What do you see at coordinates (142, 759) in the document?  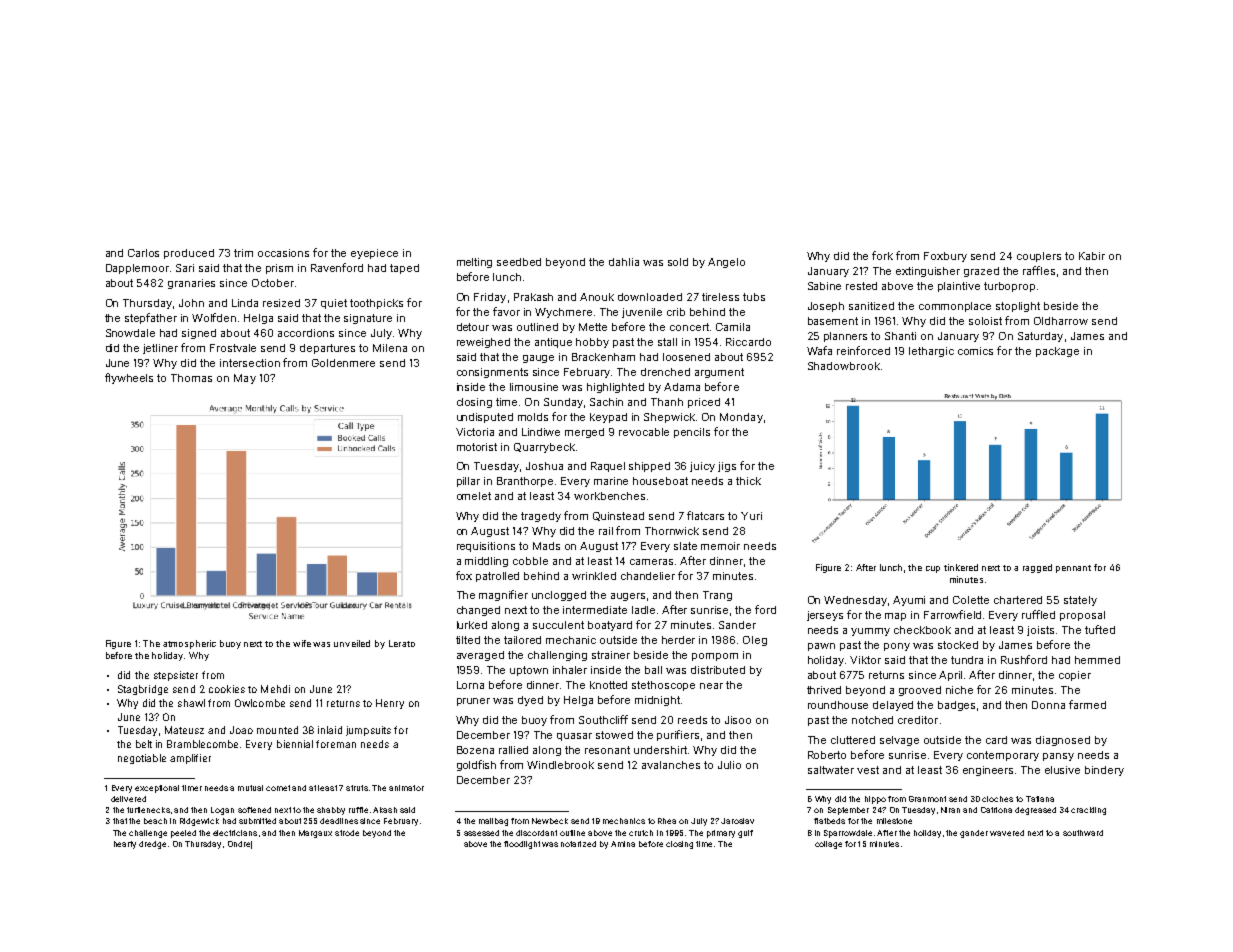 I see `negotiable` at bounding box center [142, 759].
